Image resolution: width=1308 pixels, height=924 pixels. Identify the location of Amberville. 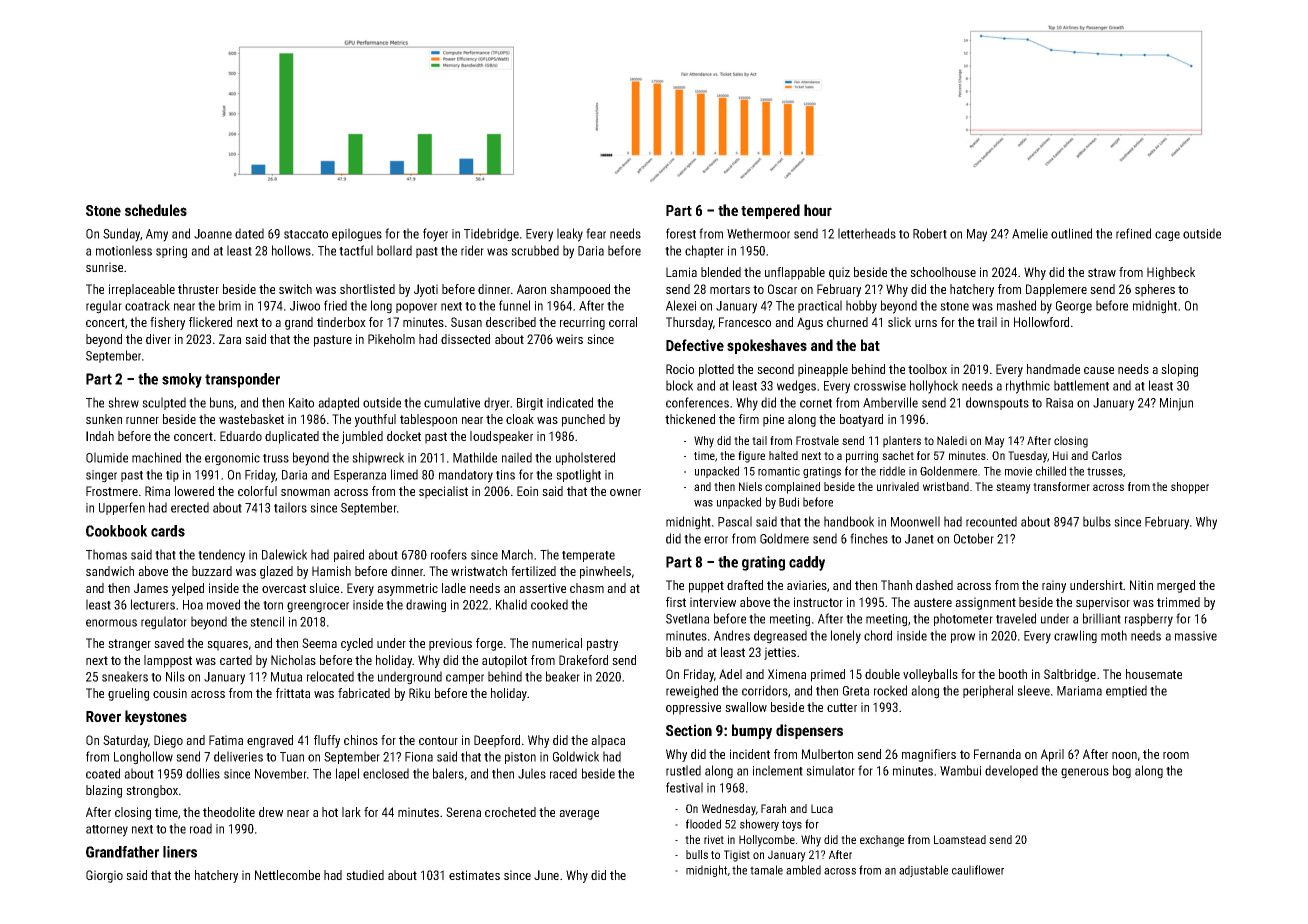
(890, 402).
